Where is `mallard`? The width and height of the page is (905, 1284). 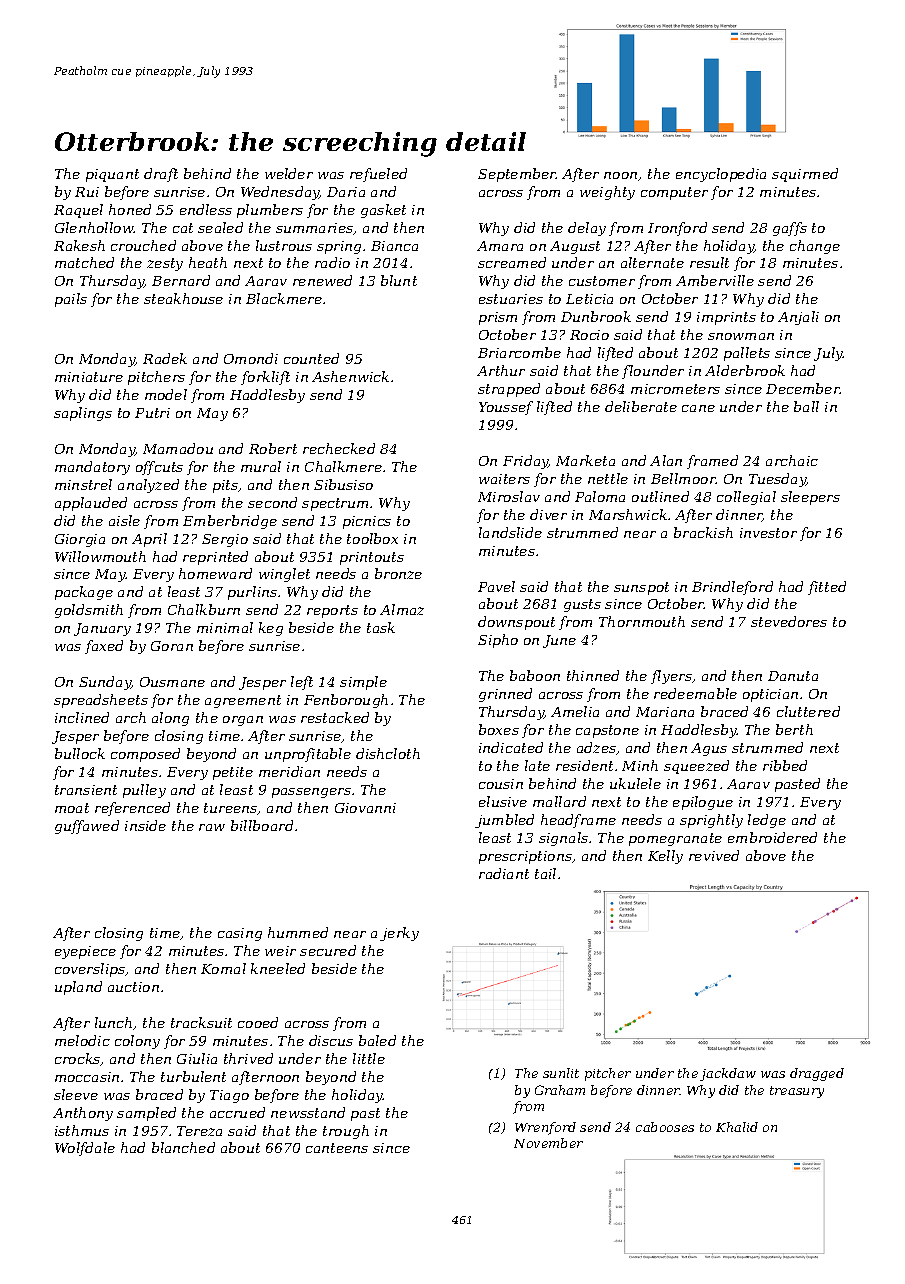
mallard is located at coordinates (559, 801).
